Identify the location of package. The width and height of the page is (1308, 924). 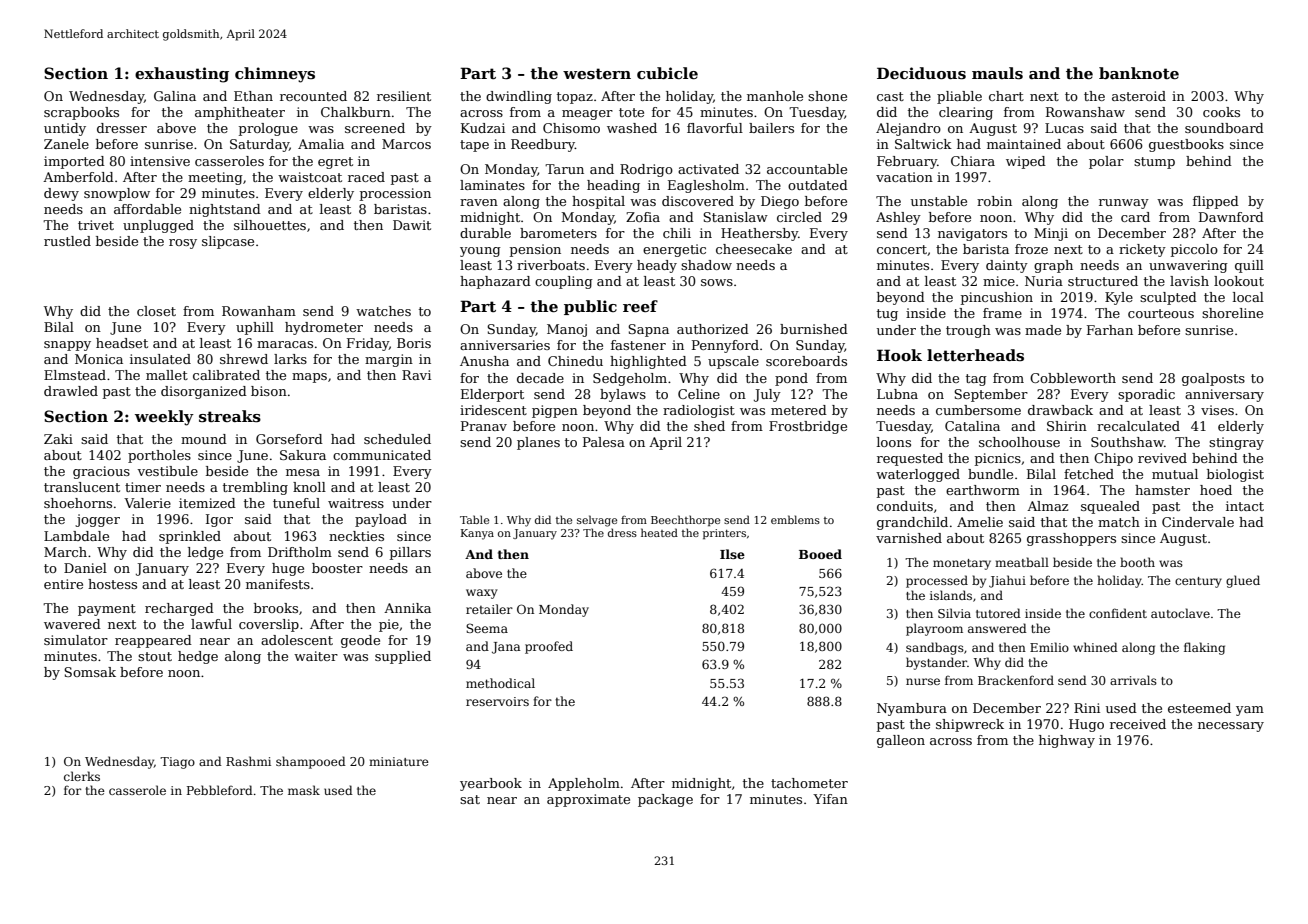
(665, 800).
